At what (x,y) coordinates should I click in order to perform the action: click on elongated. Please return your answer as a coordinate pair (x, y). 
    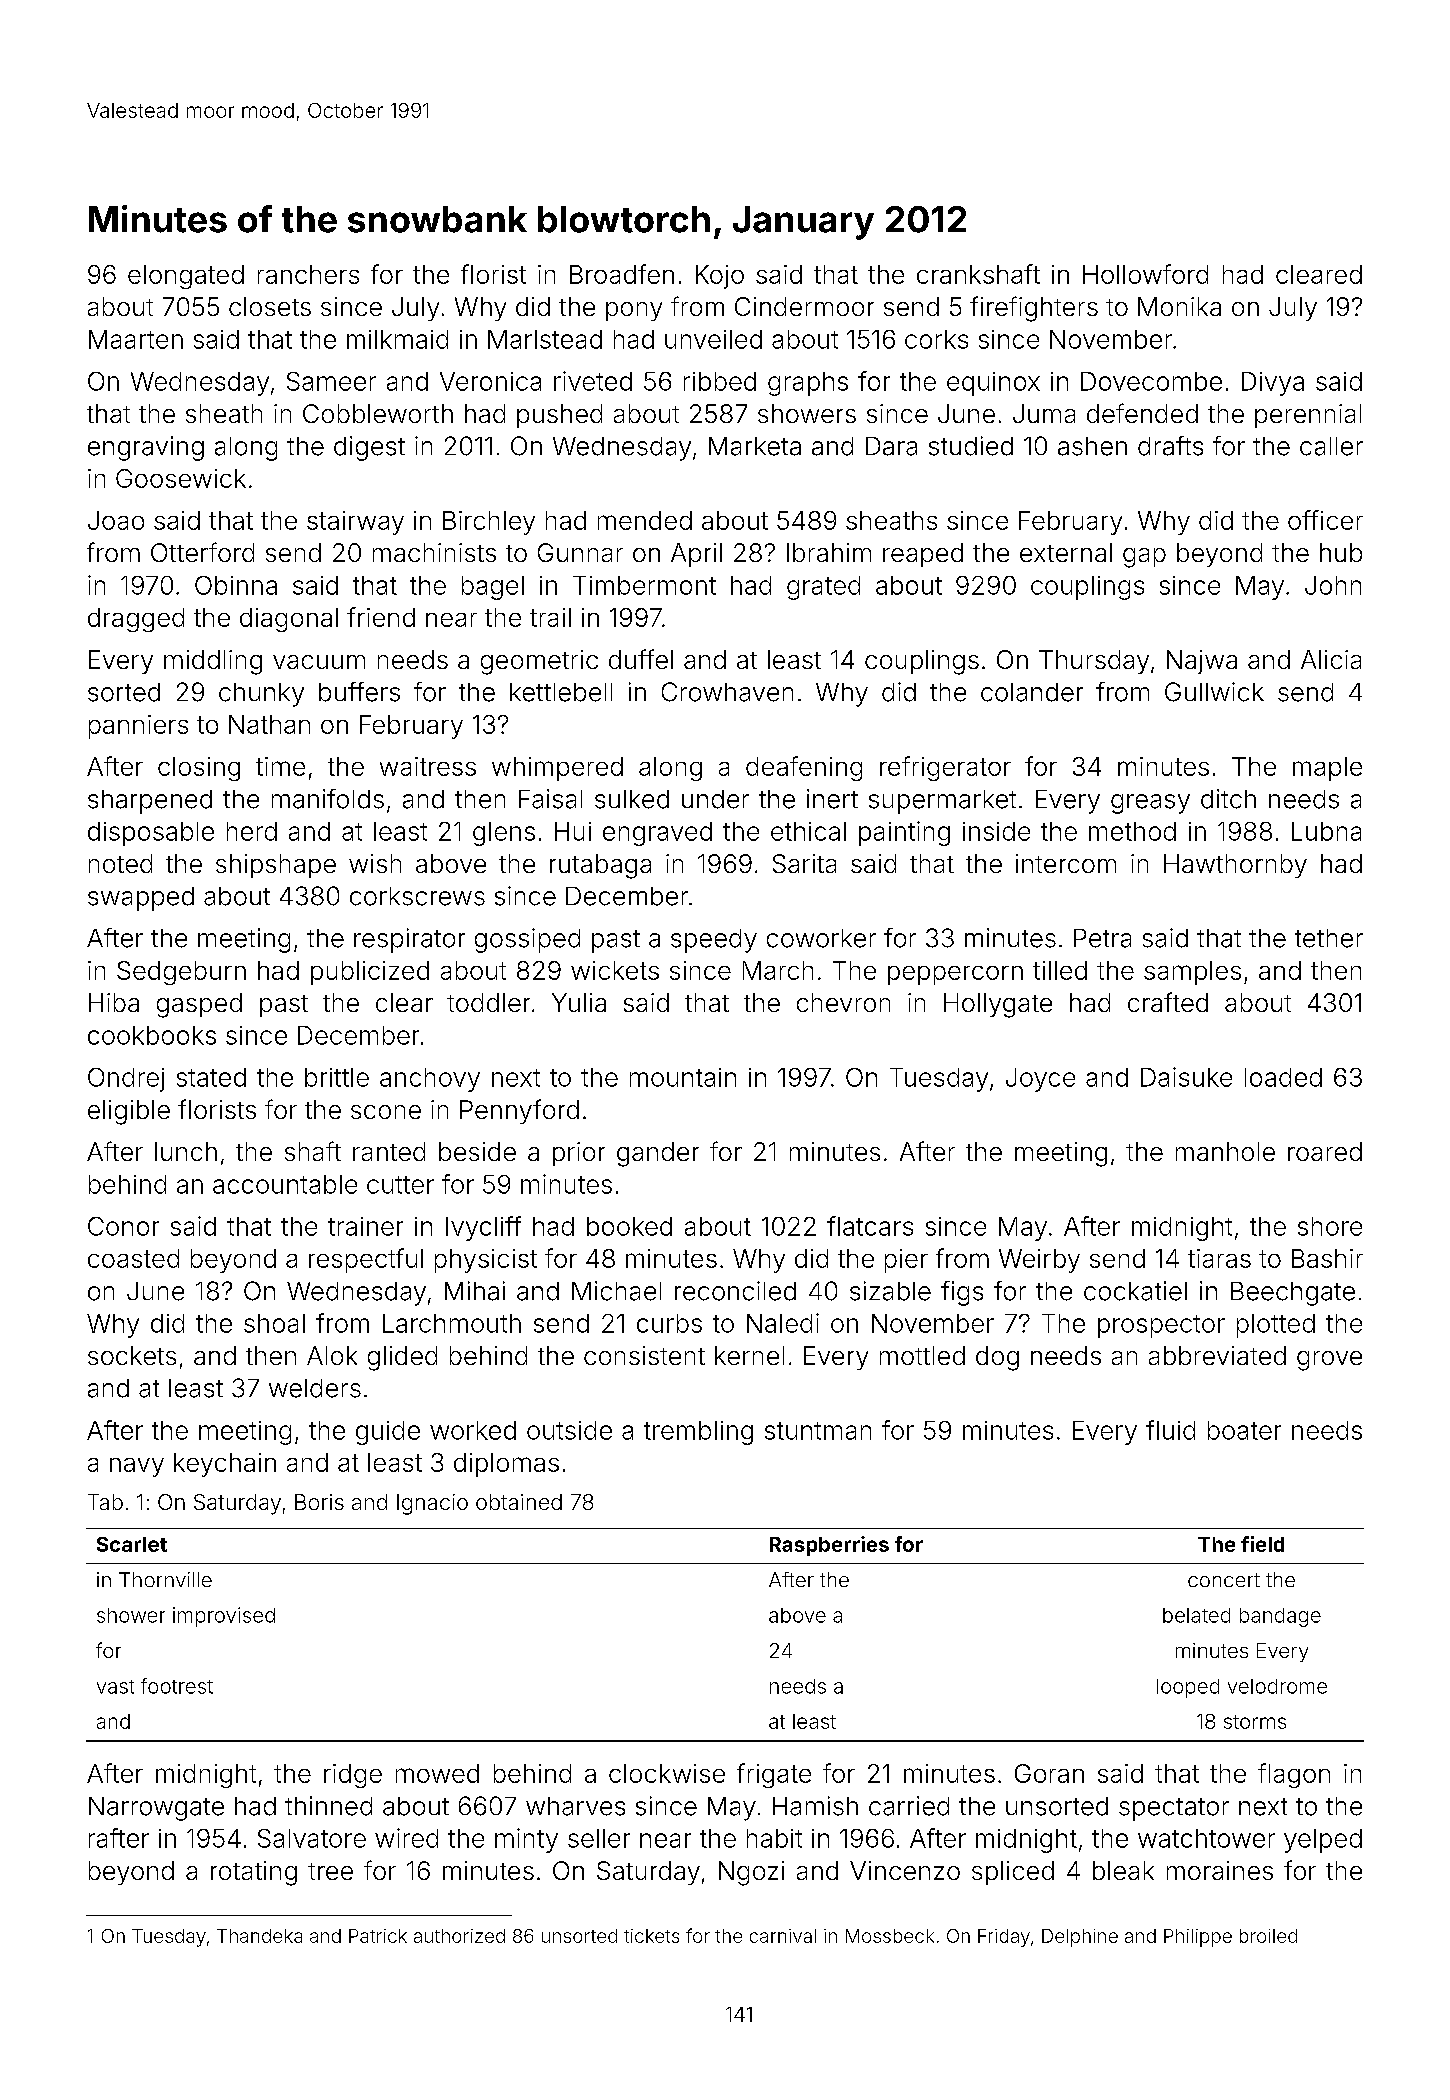
    Looking at the image, I should click on (186, 277).
